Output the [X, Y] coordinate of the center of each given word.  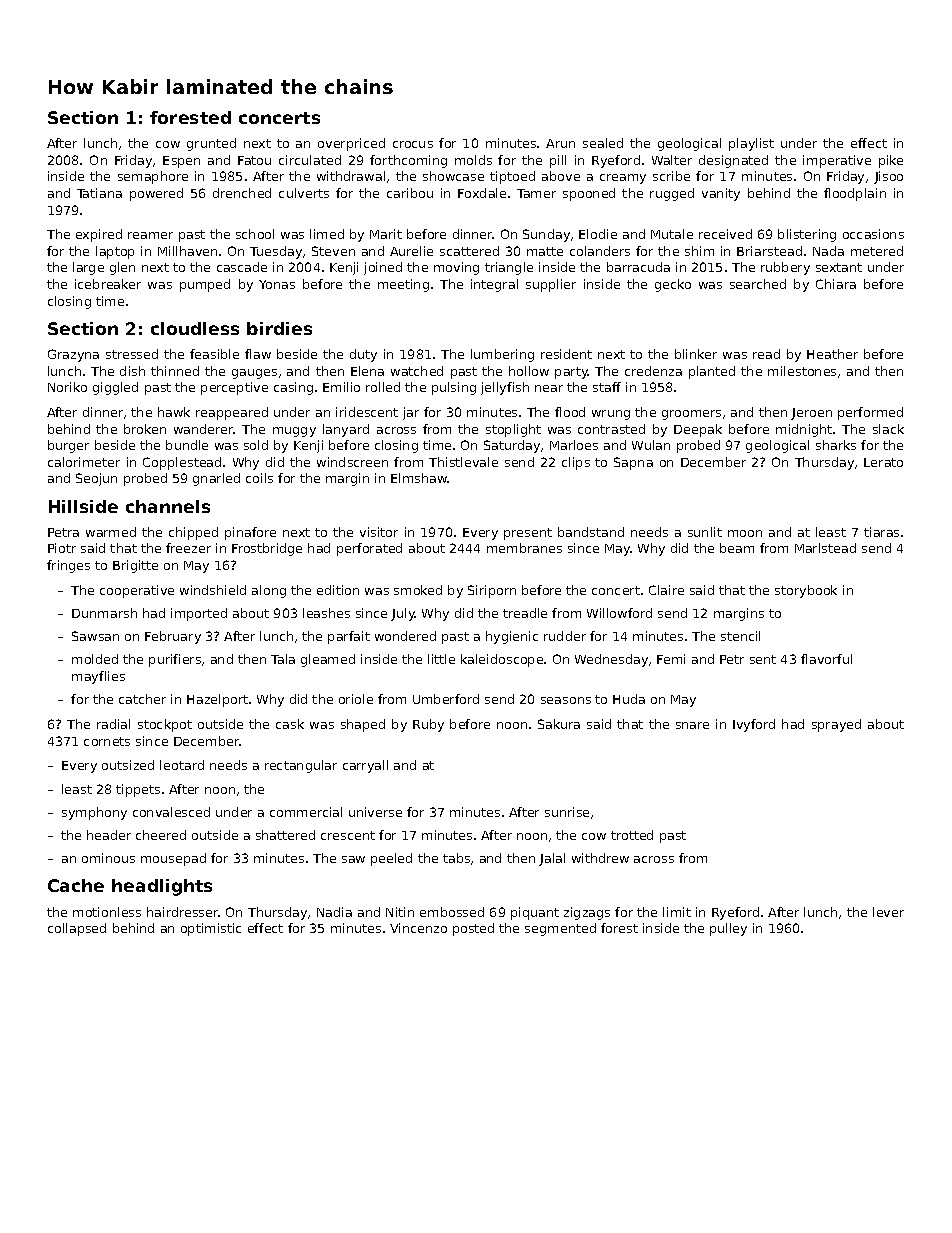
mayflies [98, 677]
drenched [242, 193]
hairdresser [183, 912]
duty [363, 355]
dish [132, 371]
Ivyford [754, 725]
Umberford [446, 699]
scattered [469, 251]
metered [877, 251]
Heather [832, 354]
